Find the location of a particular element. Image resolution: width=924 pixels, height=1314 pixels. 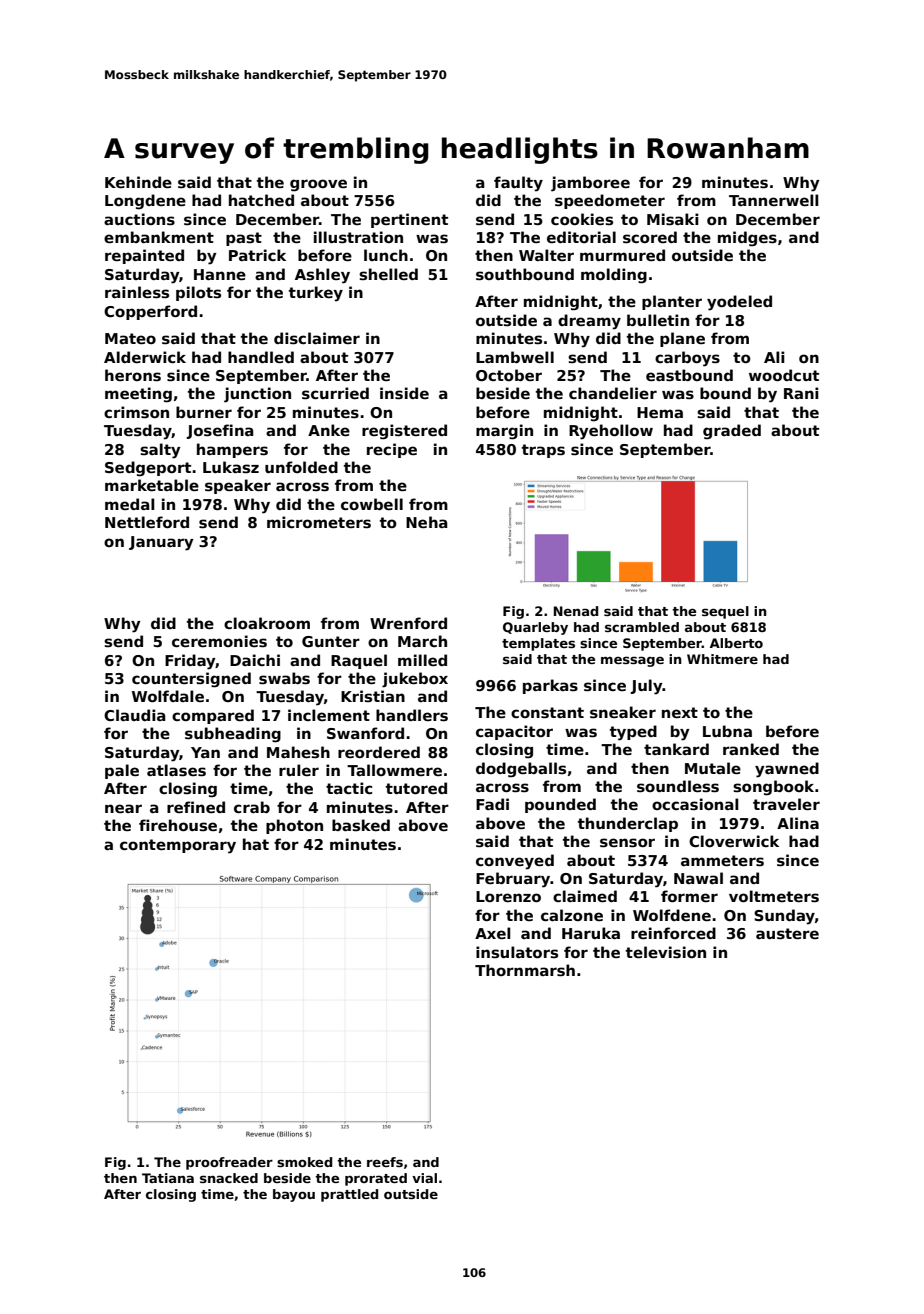

tutored is located at coordinates (416, 788).
